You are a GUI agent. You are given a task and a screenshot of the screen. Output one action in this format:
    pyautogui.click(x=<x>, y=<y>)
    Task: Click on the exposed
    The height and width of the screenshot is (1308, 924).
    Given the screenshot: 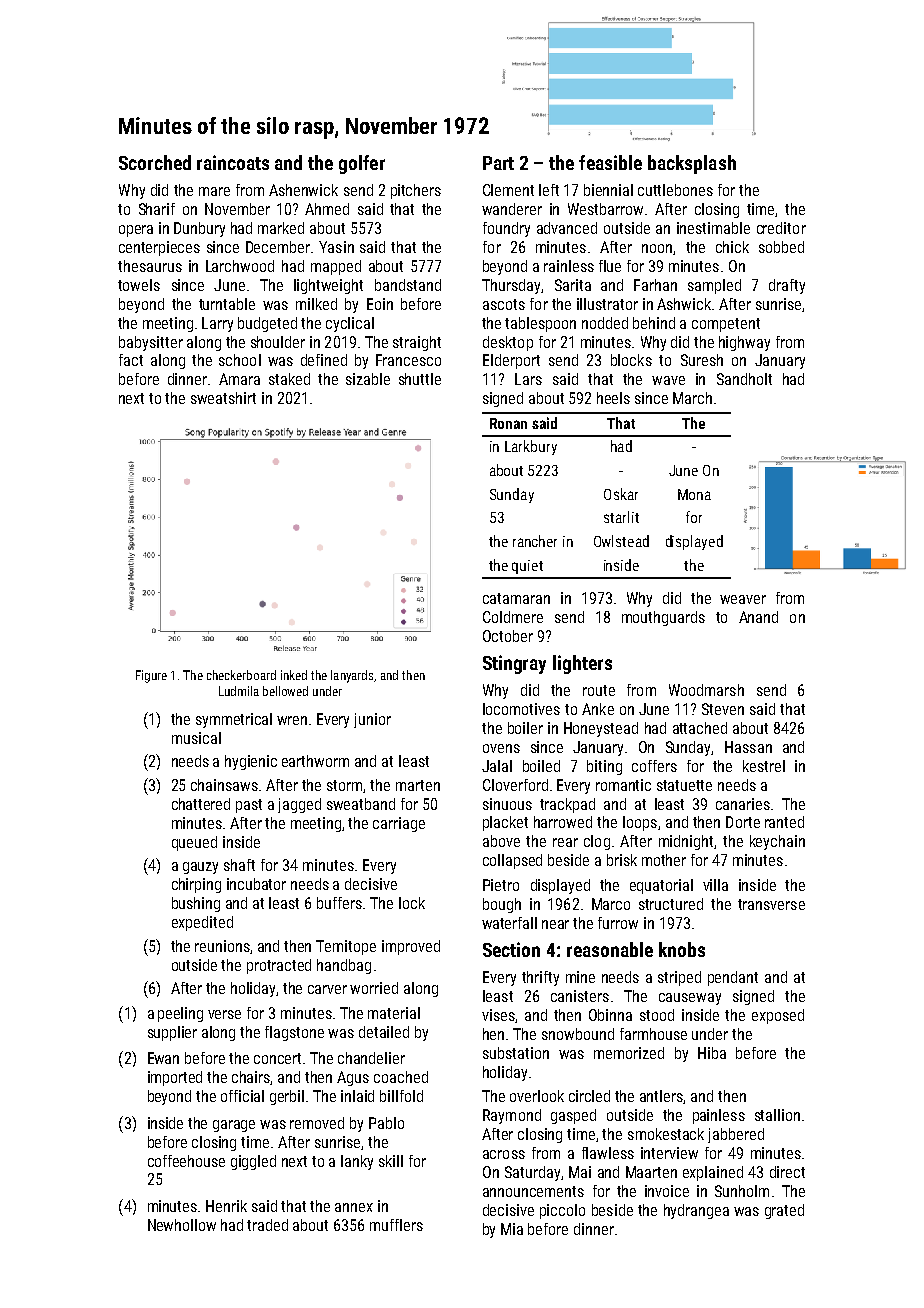 What is the action you would take?
    pyautogui.click(x=778, y=1016)
